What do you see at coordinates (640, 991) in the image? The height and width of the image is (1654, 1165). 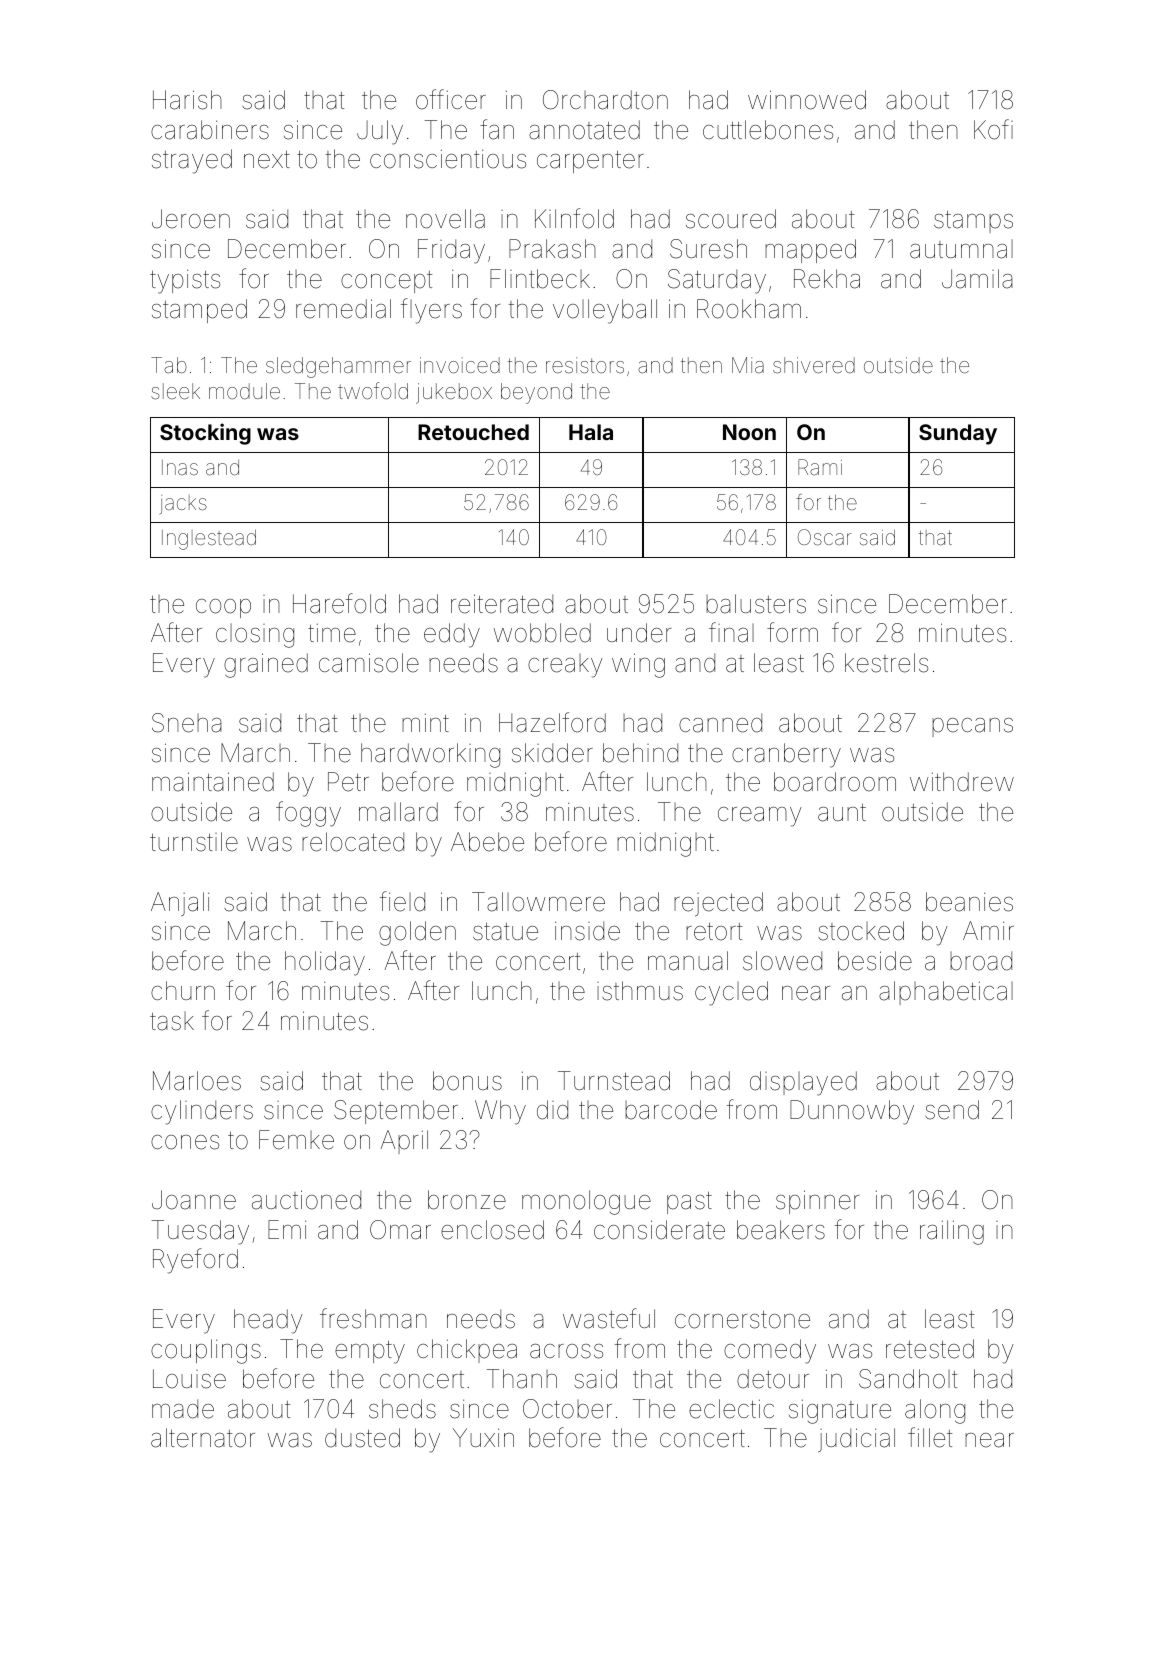 I see `isthmus` at bounding box center [640, 991].
